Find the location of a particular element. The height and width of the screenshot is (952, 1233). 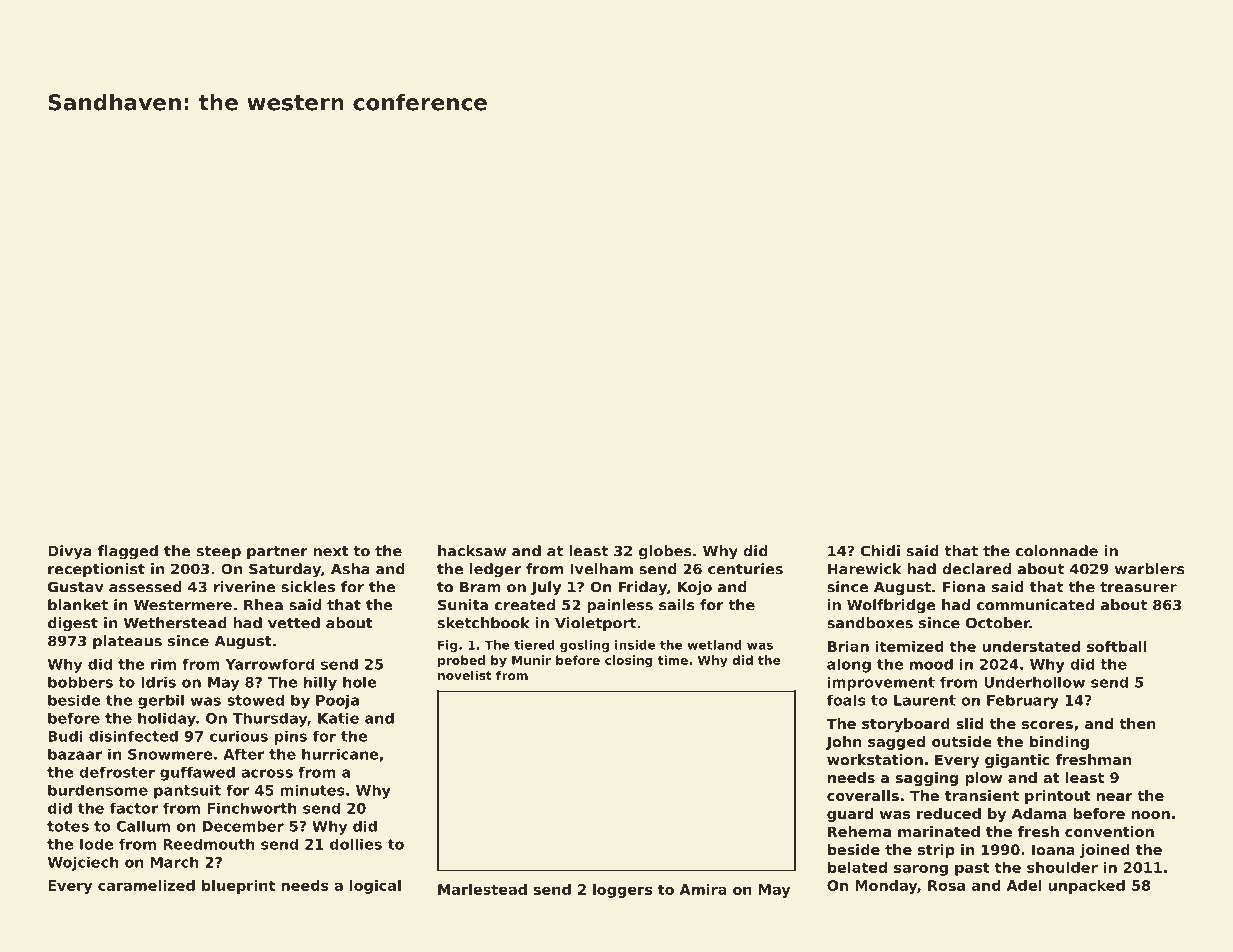

riverine is located at coordinates (244, 587).
